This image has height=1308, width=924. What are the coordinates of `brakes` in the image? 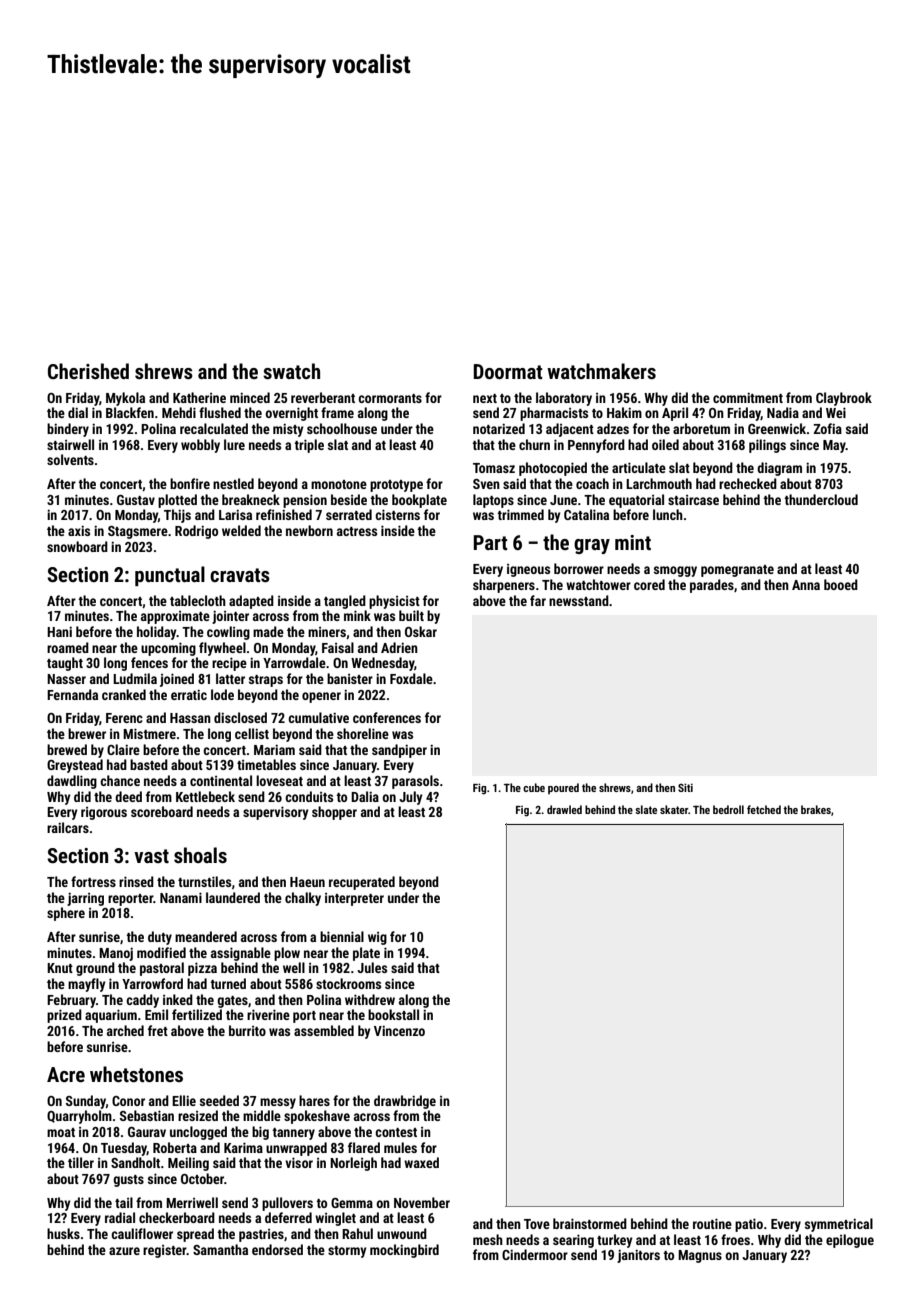 It's located at (816, 809).
